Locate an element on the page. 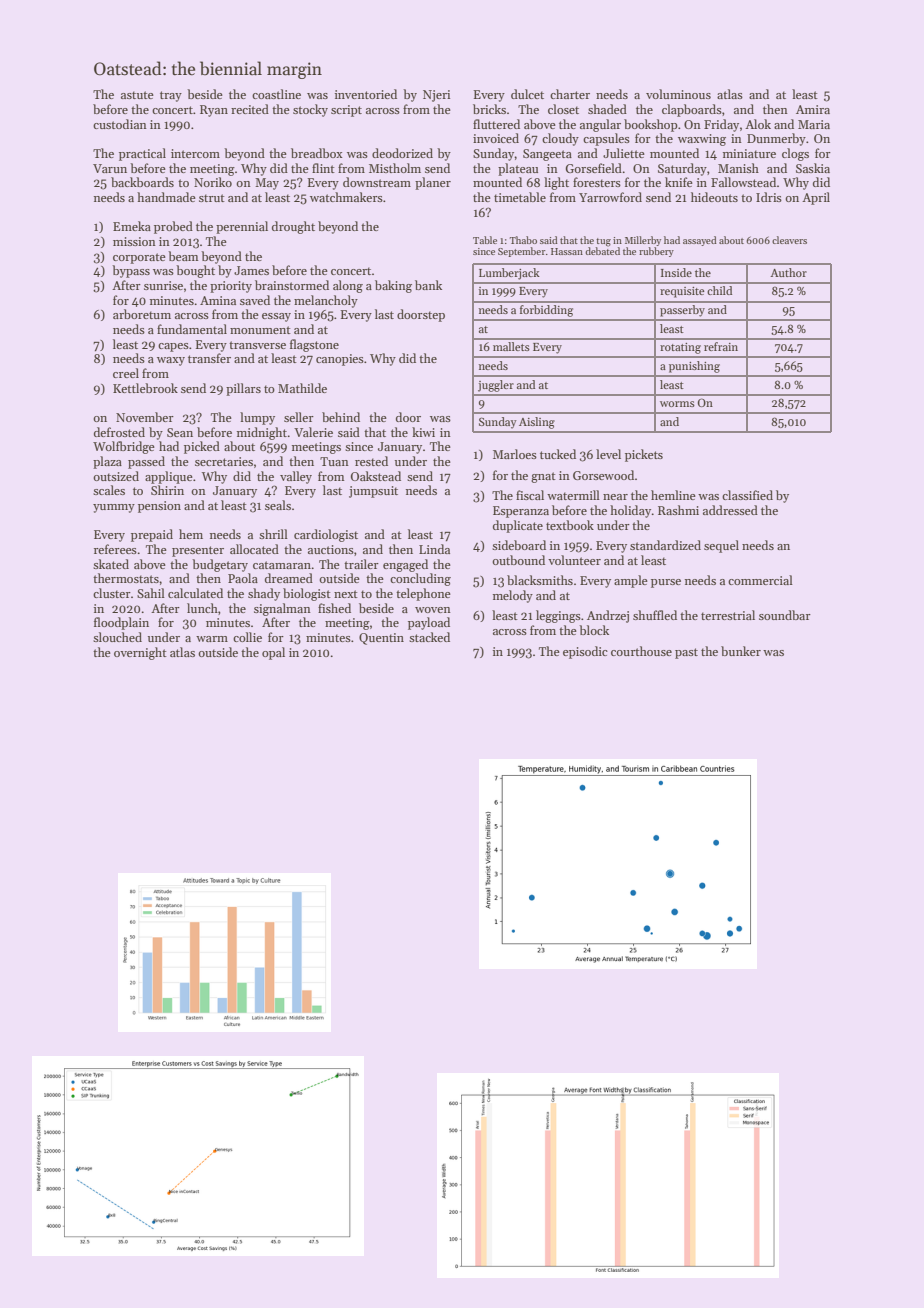 The image size is (924, 1308). priority is located at coordinates (231, 287).
